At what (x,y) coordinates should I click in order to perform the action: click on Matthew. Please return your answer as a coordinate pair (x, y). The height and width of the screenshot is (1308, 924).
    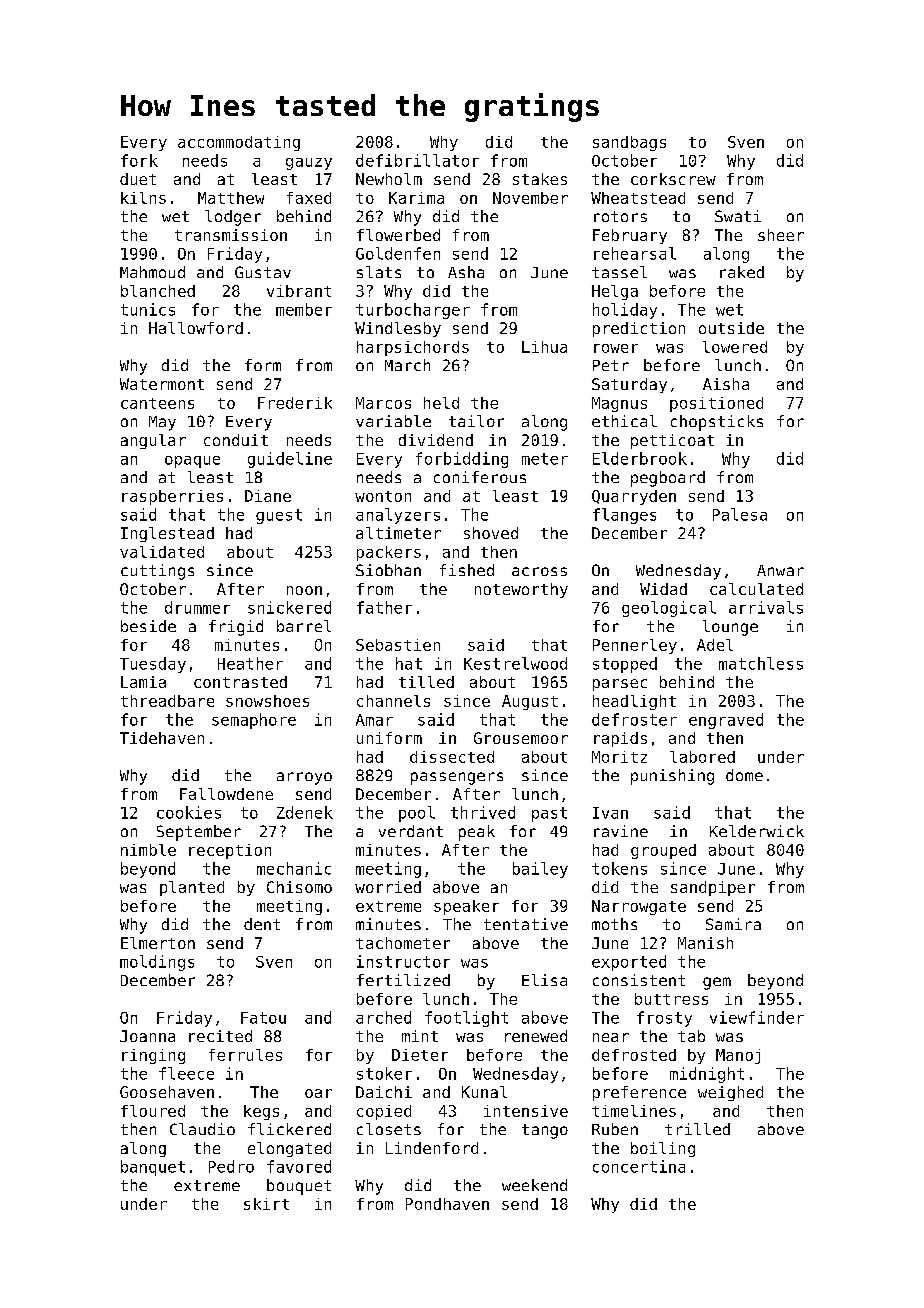
    Looking at the image, I should click on (231, 198).
